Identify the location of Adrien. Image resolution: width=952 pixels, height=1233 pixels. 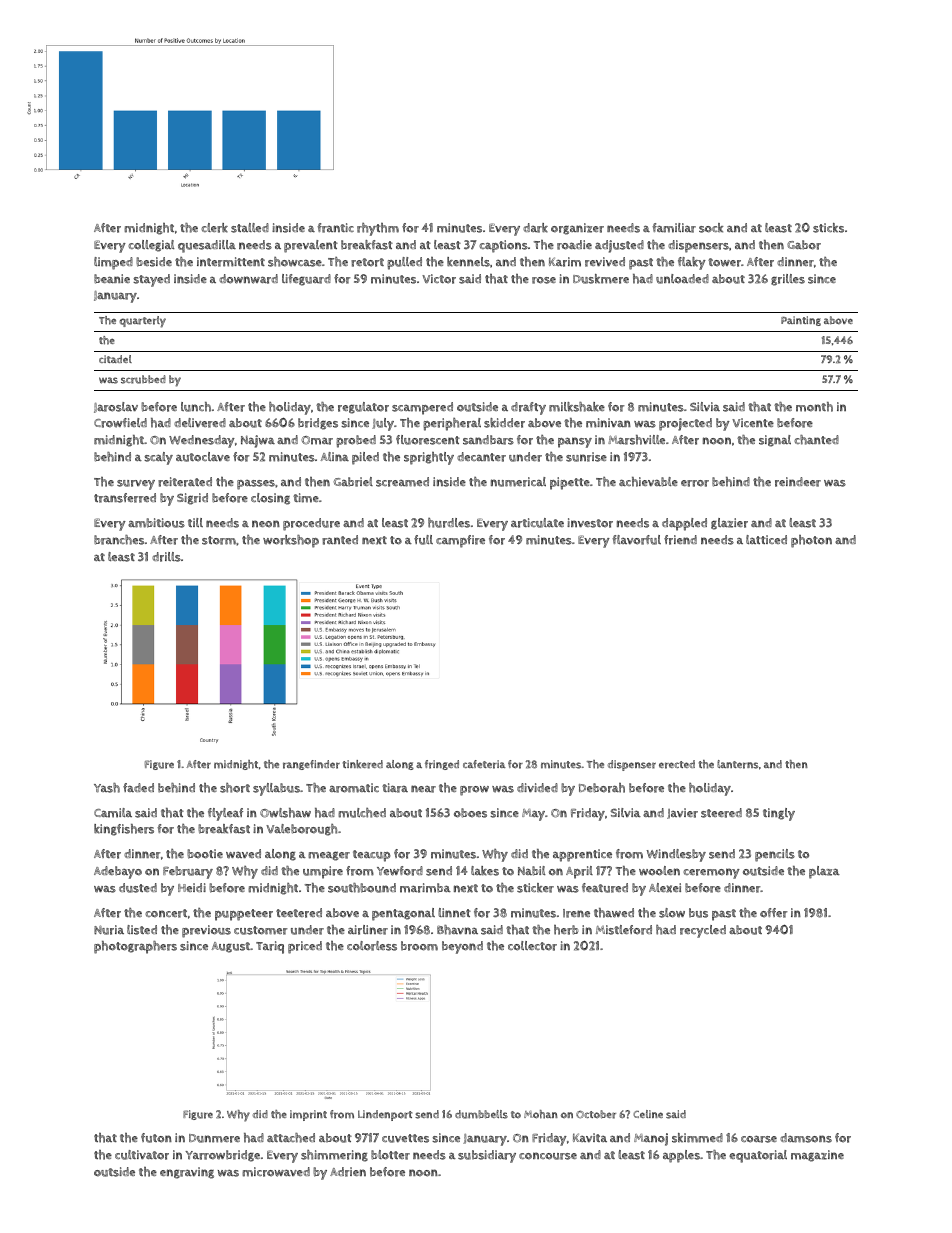
(348, 1172).
